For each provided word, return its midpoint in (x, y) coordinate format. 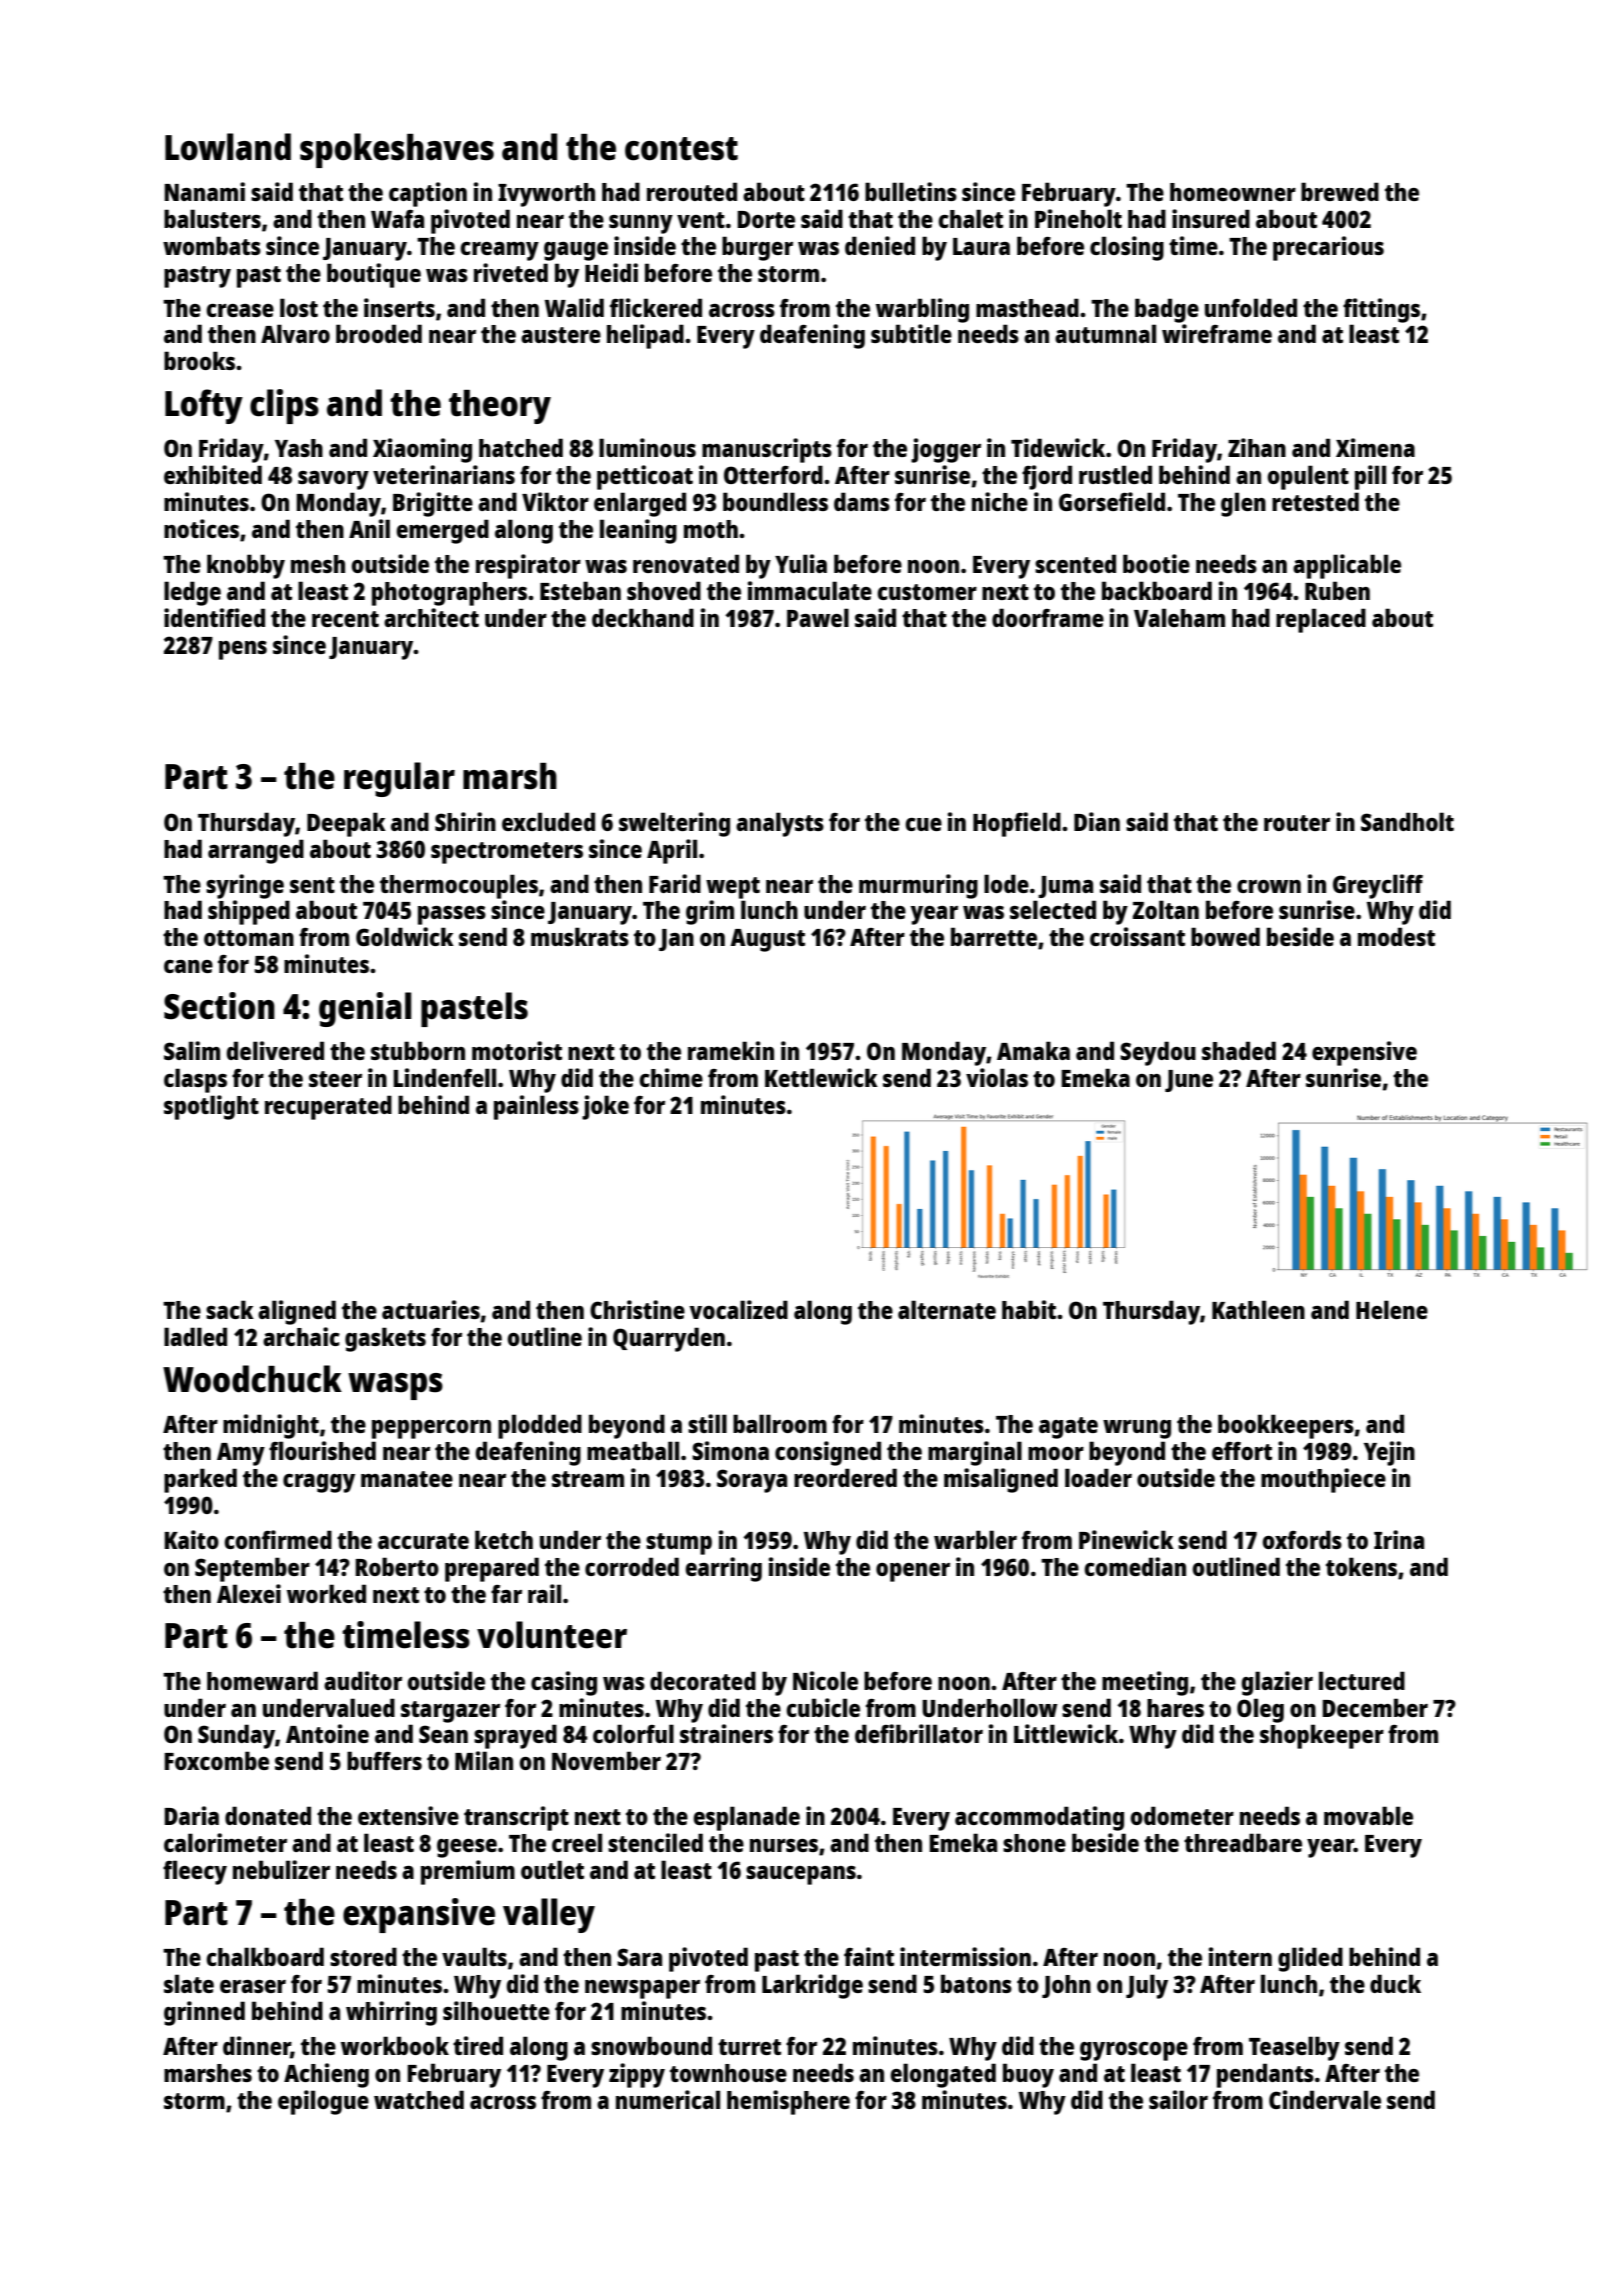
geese (467, 1848)
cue (923, 824)
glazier (1277, 1683)
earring (723, 1569)
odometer (1182, 1815)
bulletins (911, 191)
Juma (1065, 887)
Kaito (191, 1539)
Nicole (825, 1680)
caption (428, 194)
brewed (1340, 191)
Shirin (465, 821)
